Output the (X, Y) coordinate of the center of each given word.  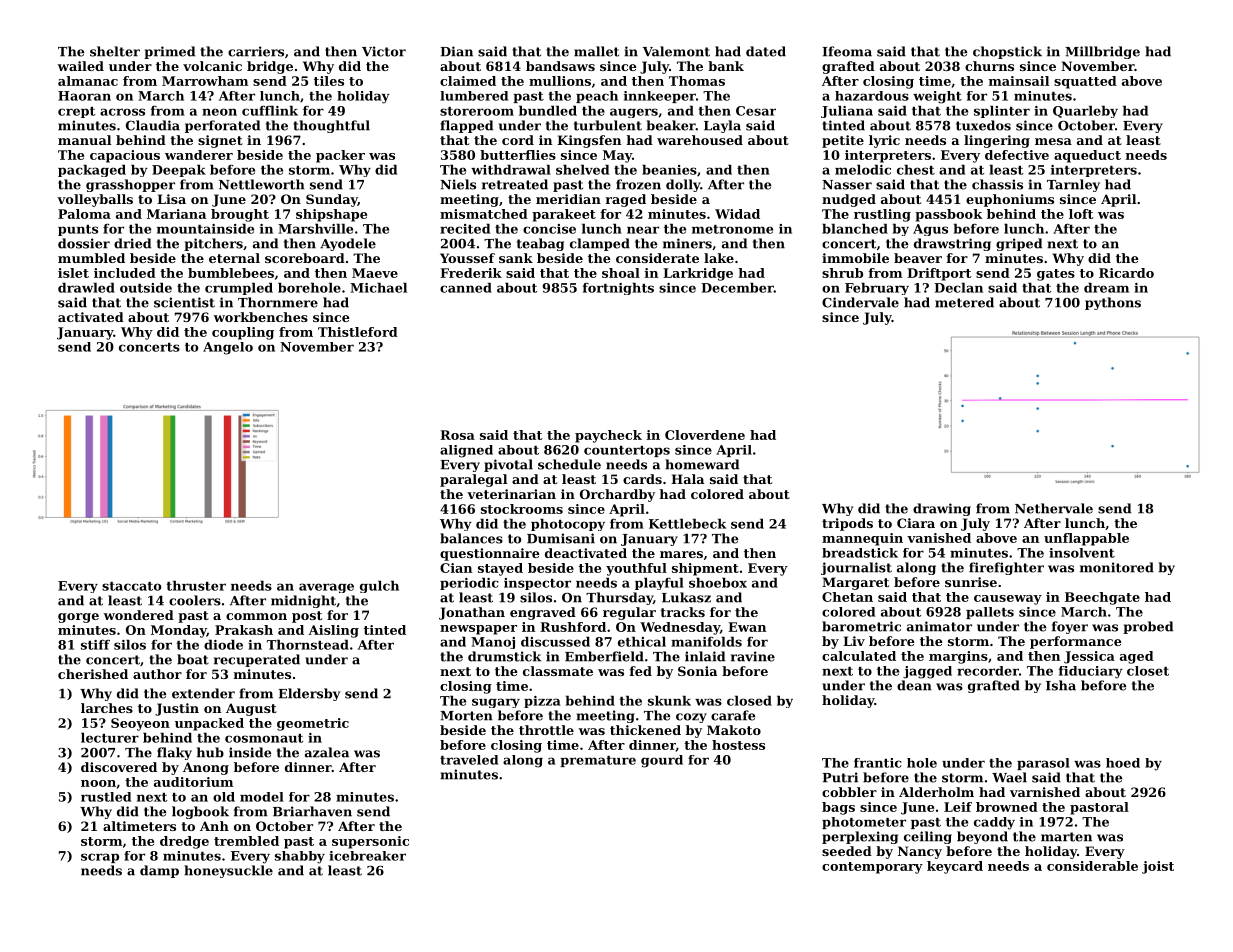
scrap (100, 858)
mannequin (862, 539)
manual (84, 140)
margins (958, 657)
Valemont (676, 51)
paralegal (473, 480)
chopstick (1007, 52)
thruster (196, 585)
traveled (469, 760)
